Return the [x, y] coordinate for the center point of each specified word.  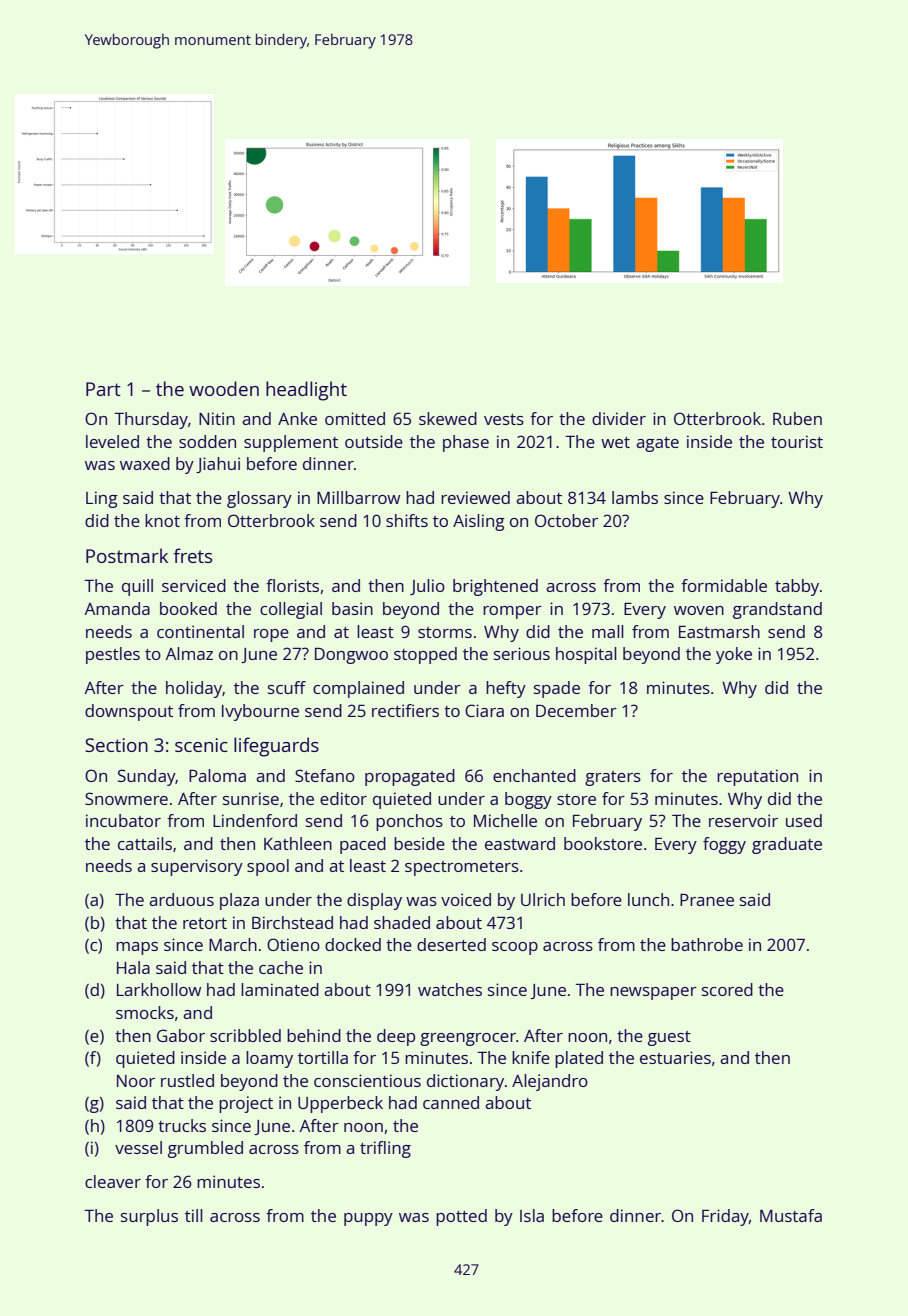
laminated [280, 989]
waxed [145, 463]
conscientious [367, 1080]
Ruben [797, 418]
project [246, 1104]
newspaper [653, 993]
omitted [355, 418]
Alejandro [550, 1082]
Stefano [325, 775]
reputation [757, 777]
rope [271, 635]
